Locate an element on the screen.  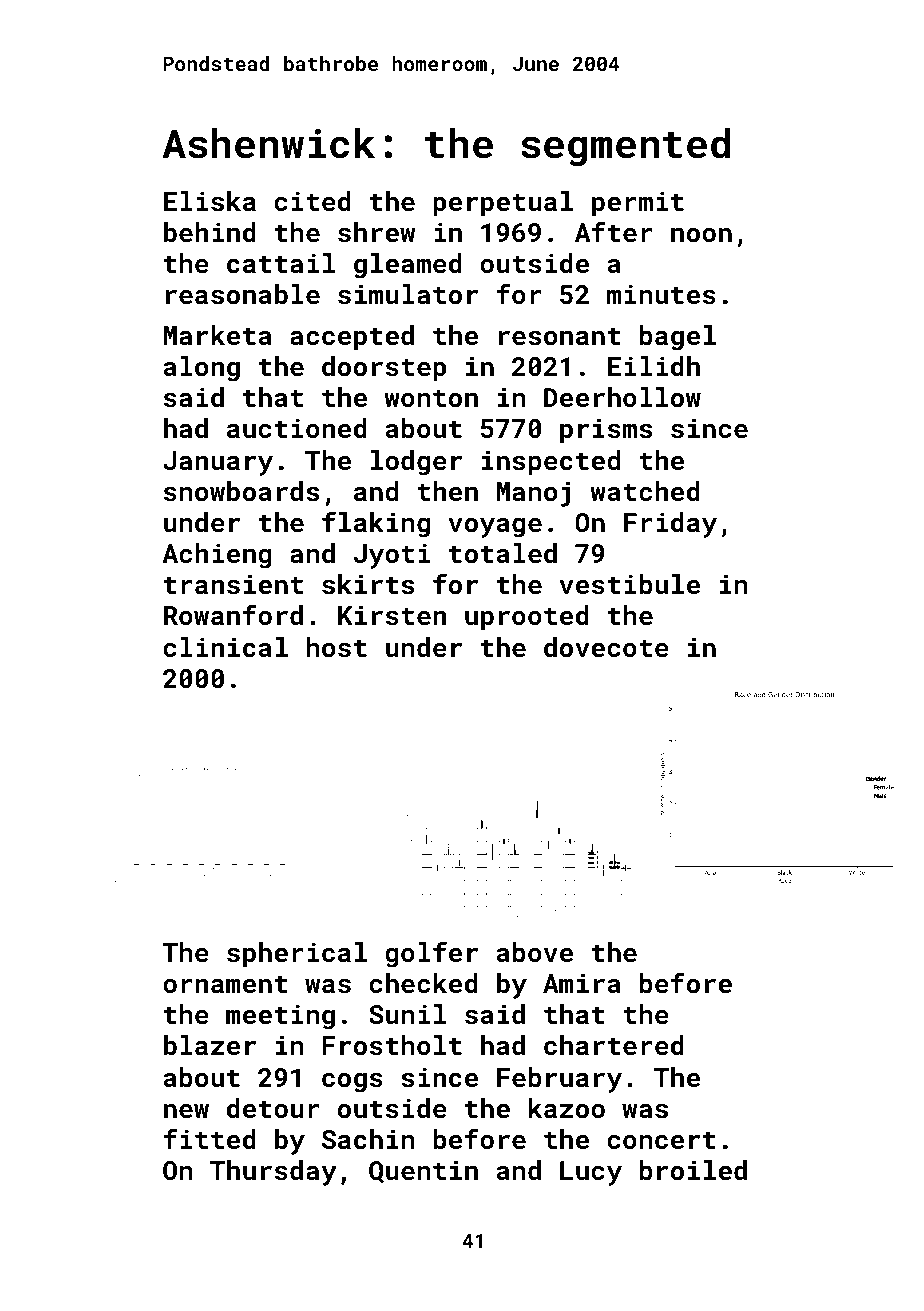
Amira is located at coordinates (582, 983).
